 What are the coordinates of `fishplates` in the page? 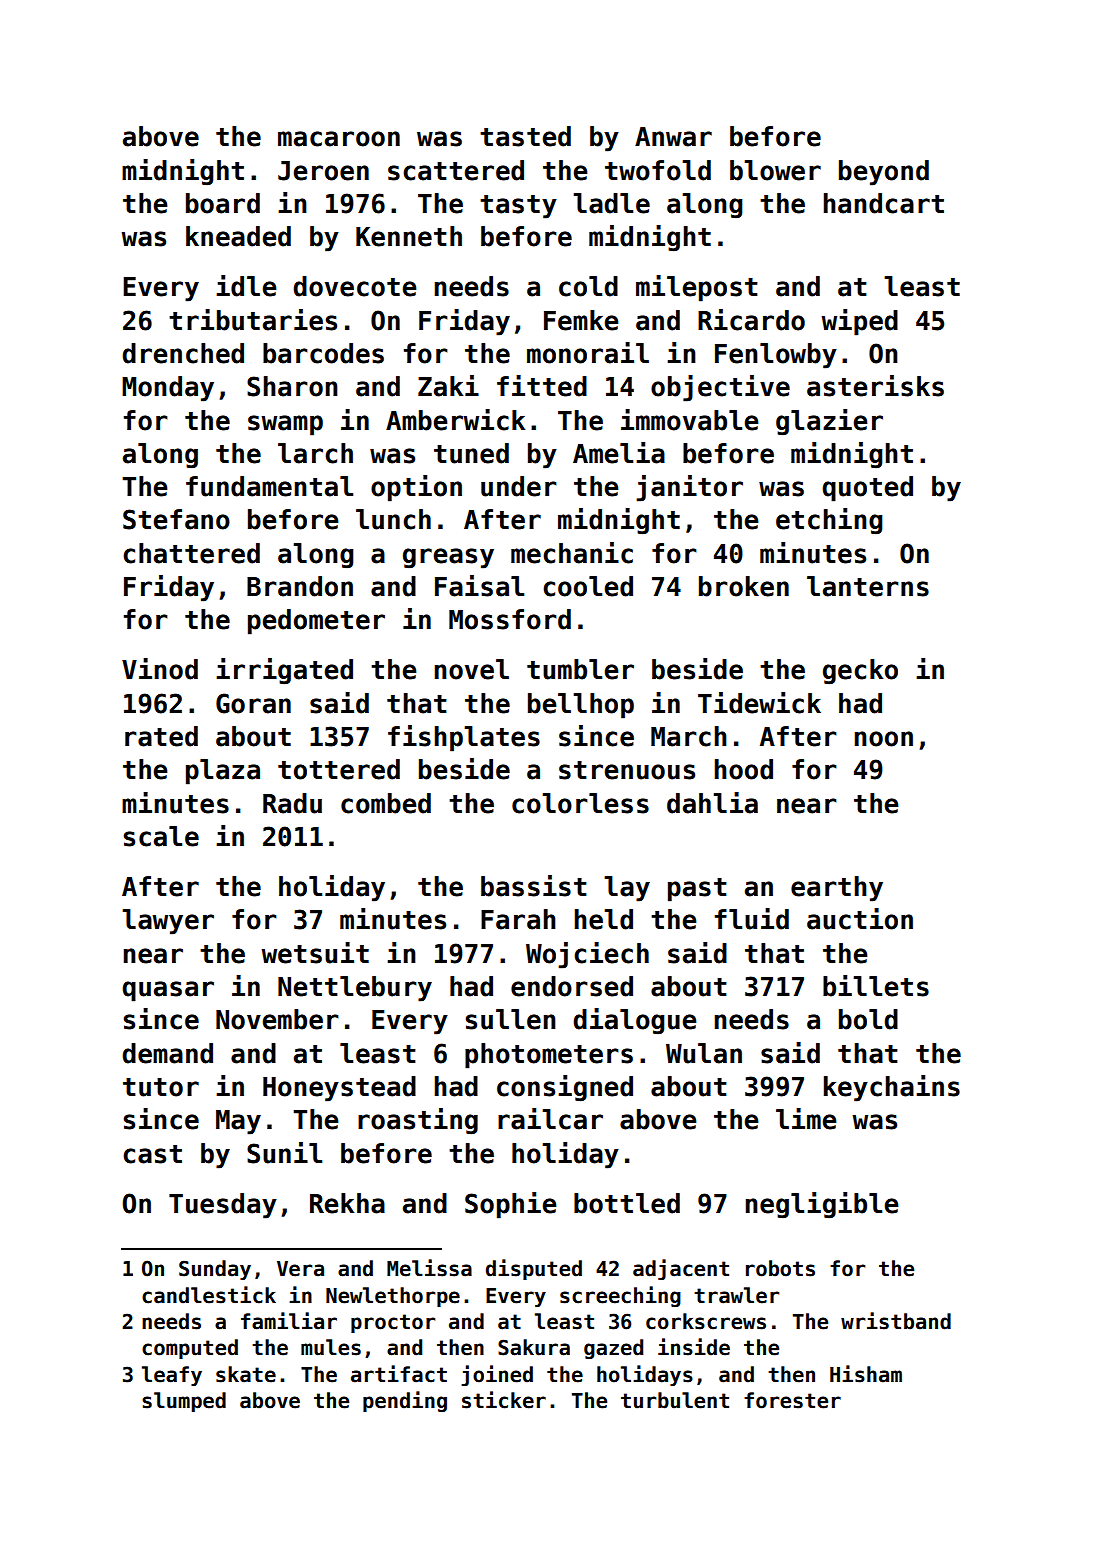 It's located at (464, 738).
